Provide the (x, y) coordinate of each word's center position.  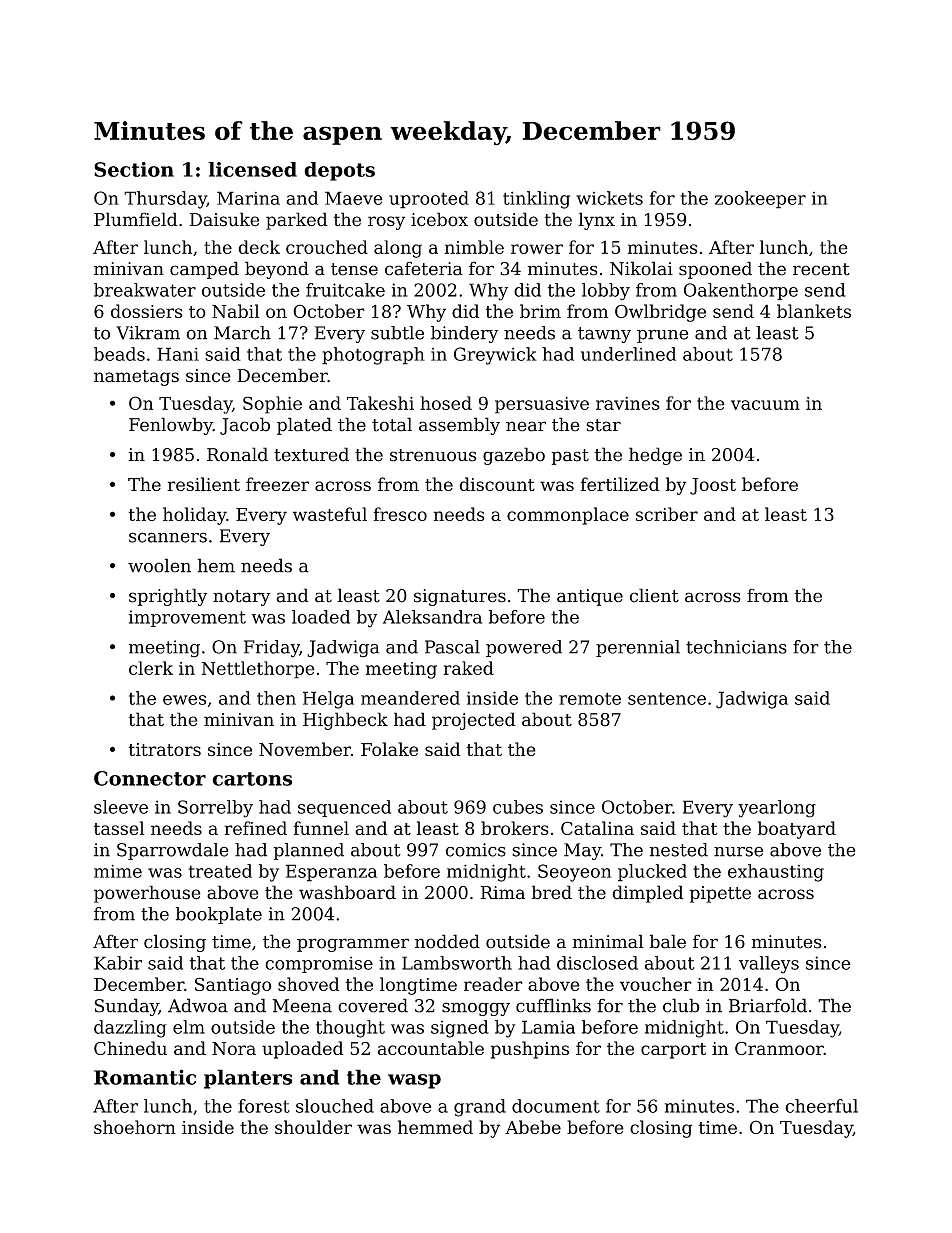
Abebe (533, 1127)
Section (134, 169)
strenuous (433, 455)
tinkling (536, 200)
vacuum (765, 405)
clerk (151, 668)
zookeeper (760, 200)
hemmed (435, 1127)
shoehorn (135, 1127)
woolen (159, 565)
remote (590, 698)
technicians (736, 647)
